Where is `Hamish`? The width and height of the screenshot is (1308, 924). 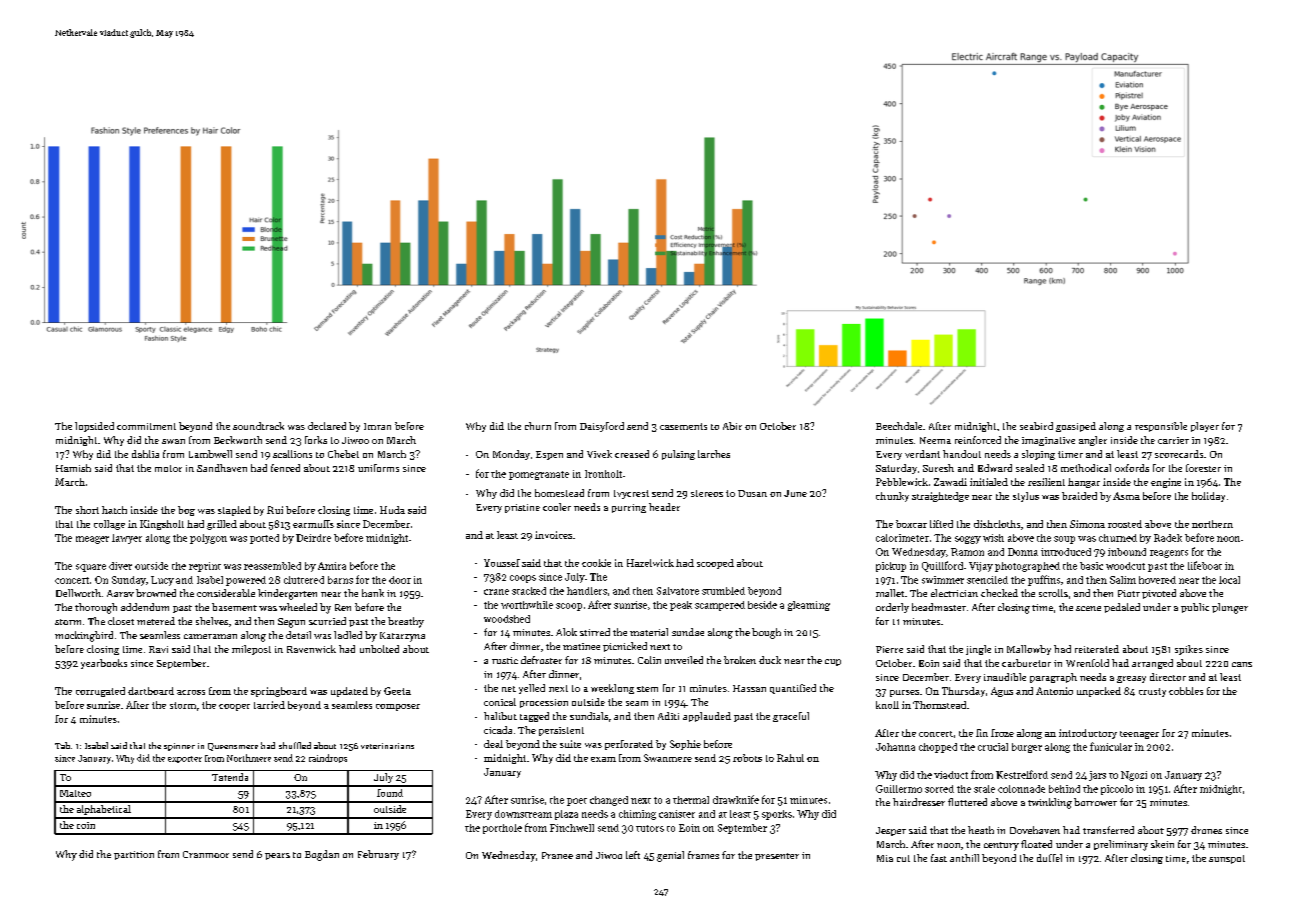
Hamish is located at coordinates (73, 468).
